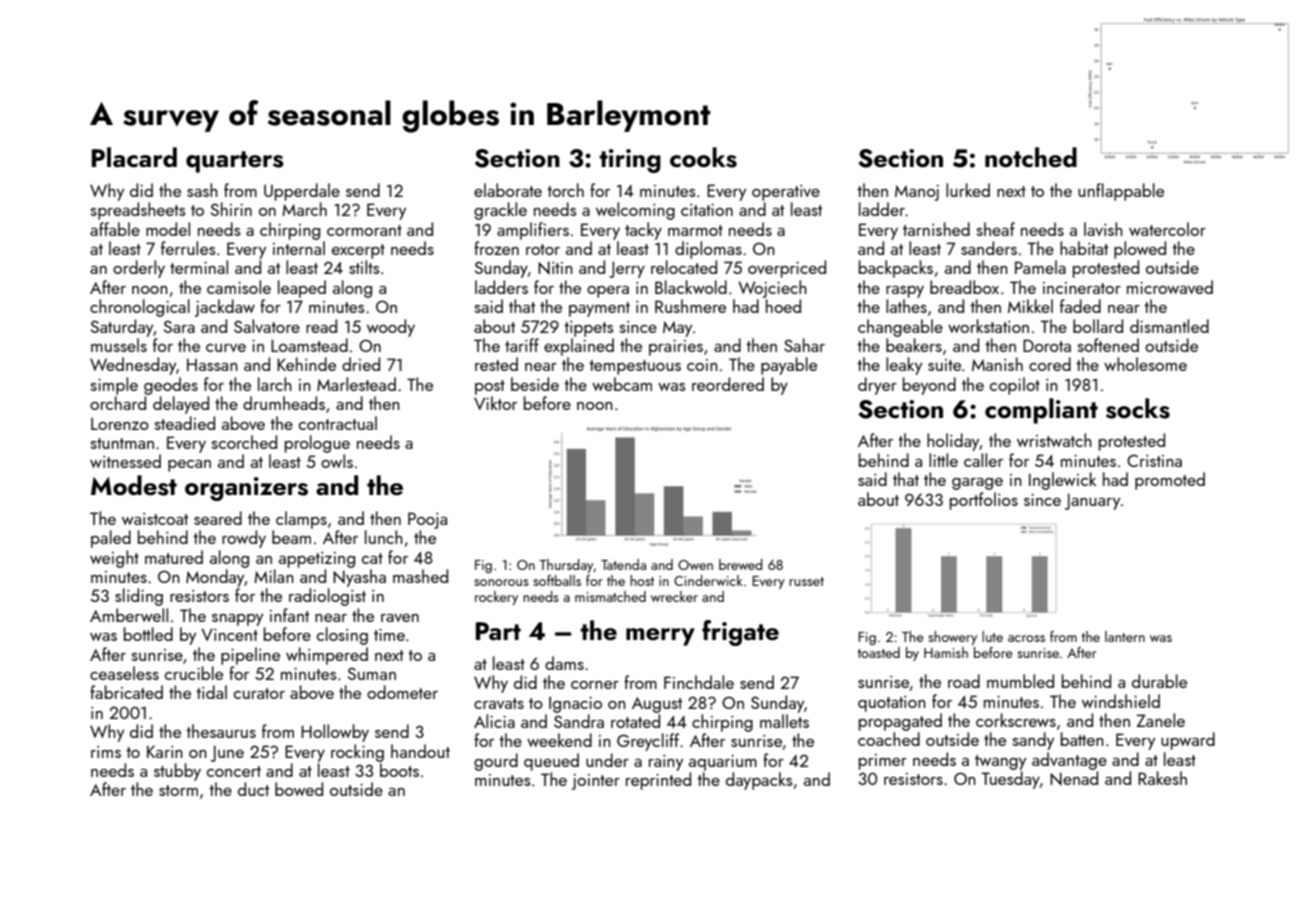 The width and height of the screenshot is (1308, 924). Describe the element at coordinates (977, 484) in the screenshot. I see `garage` at that location.
